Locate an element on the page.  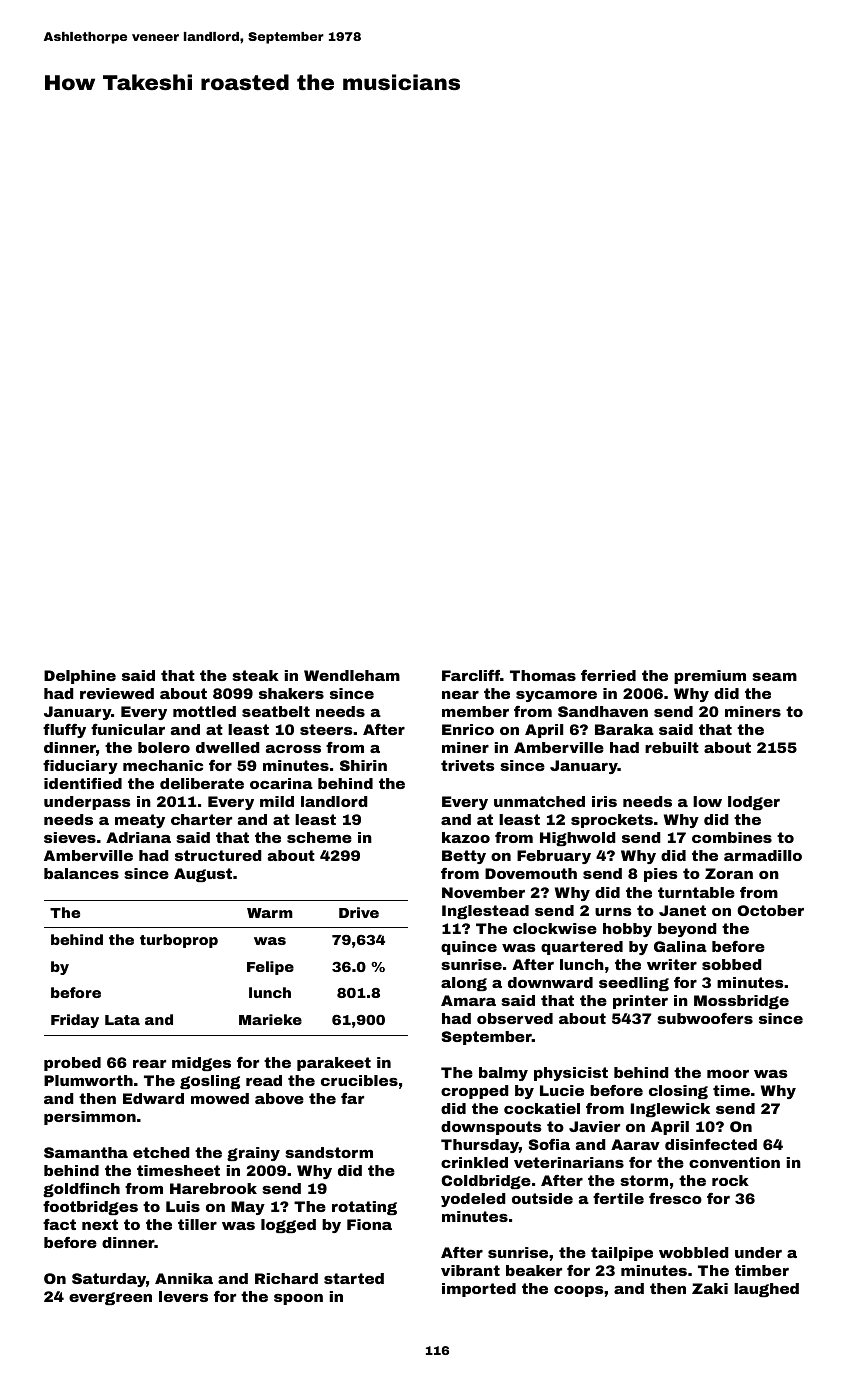
armadillo is located at coordinates (763, 855).
